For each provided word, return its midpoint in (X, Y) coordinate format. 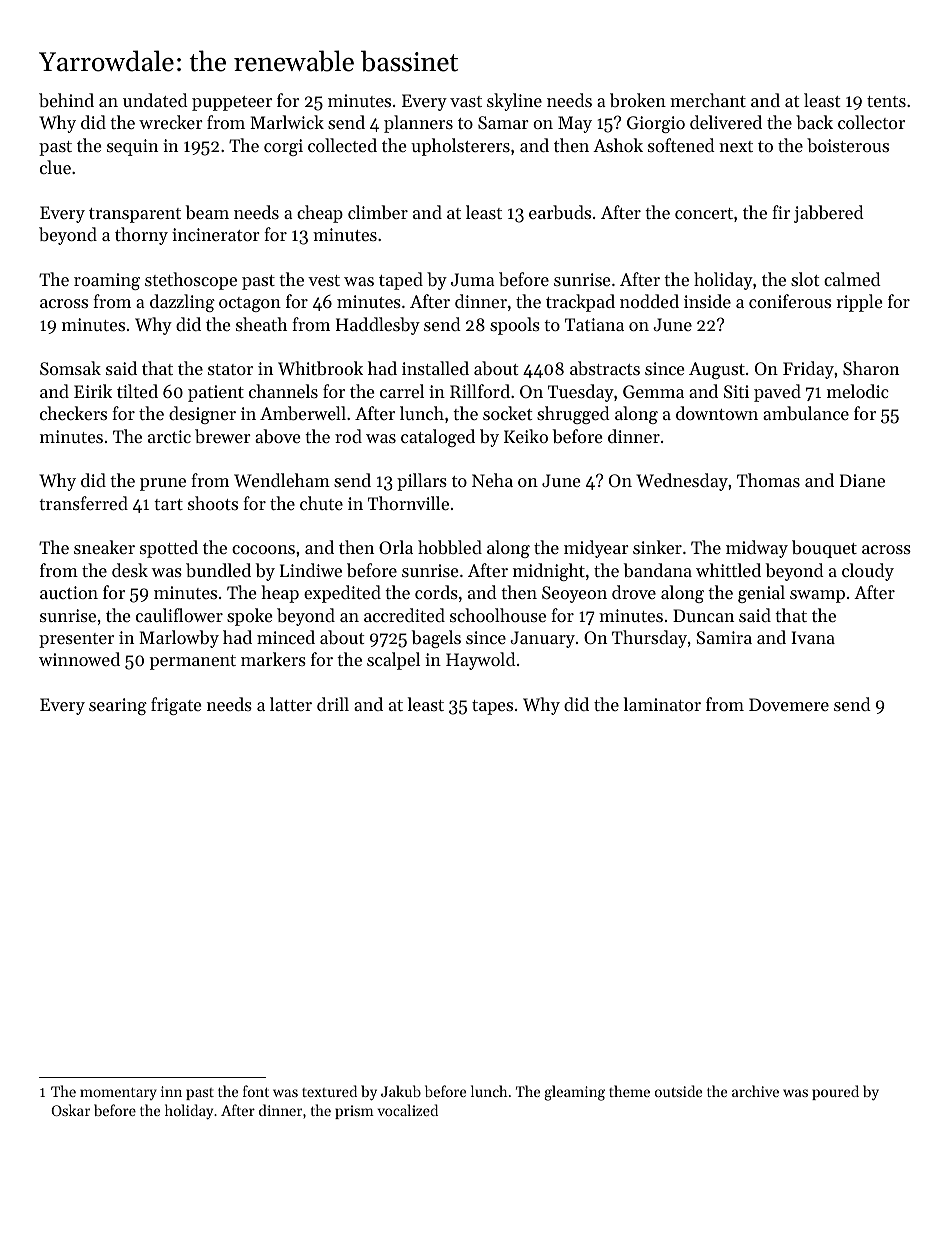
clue (55, 167)
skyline (514, 102)
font (256, 1091)
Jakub (401, 1091)
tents (886, 101)
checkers (73, 413)
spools (515, 326)
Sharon (871, 368)
